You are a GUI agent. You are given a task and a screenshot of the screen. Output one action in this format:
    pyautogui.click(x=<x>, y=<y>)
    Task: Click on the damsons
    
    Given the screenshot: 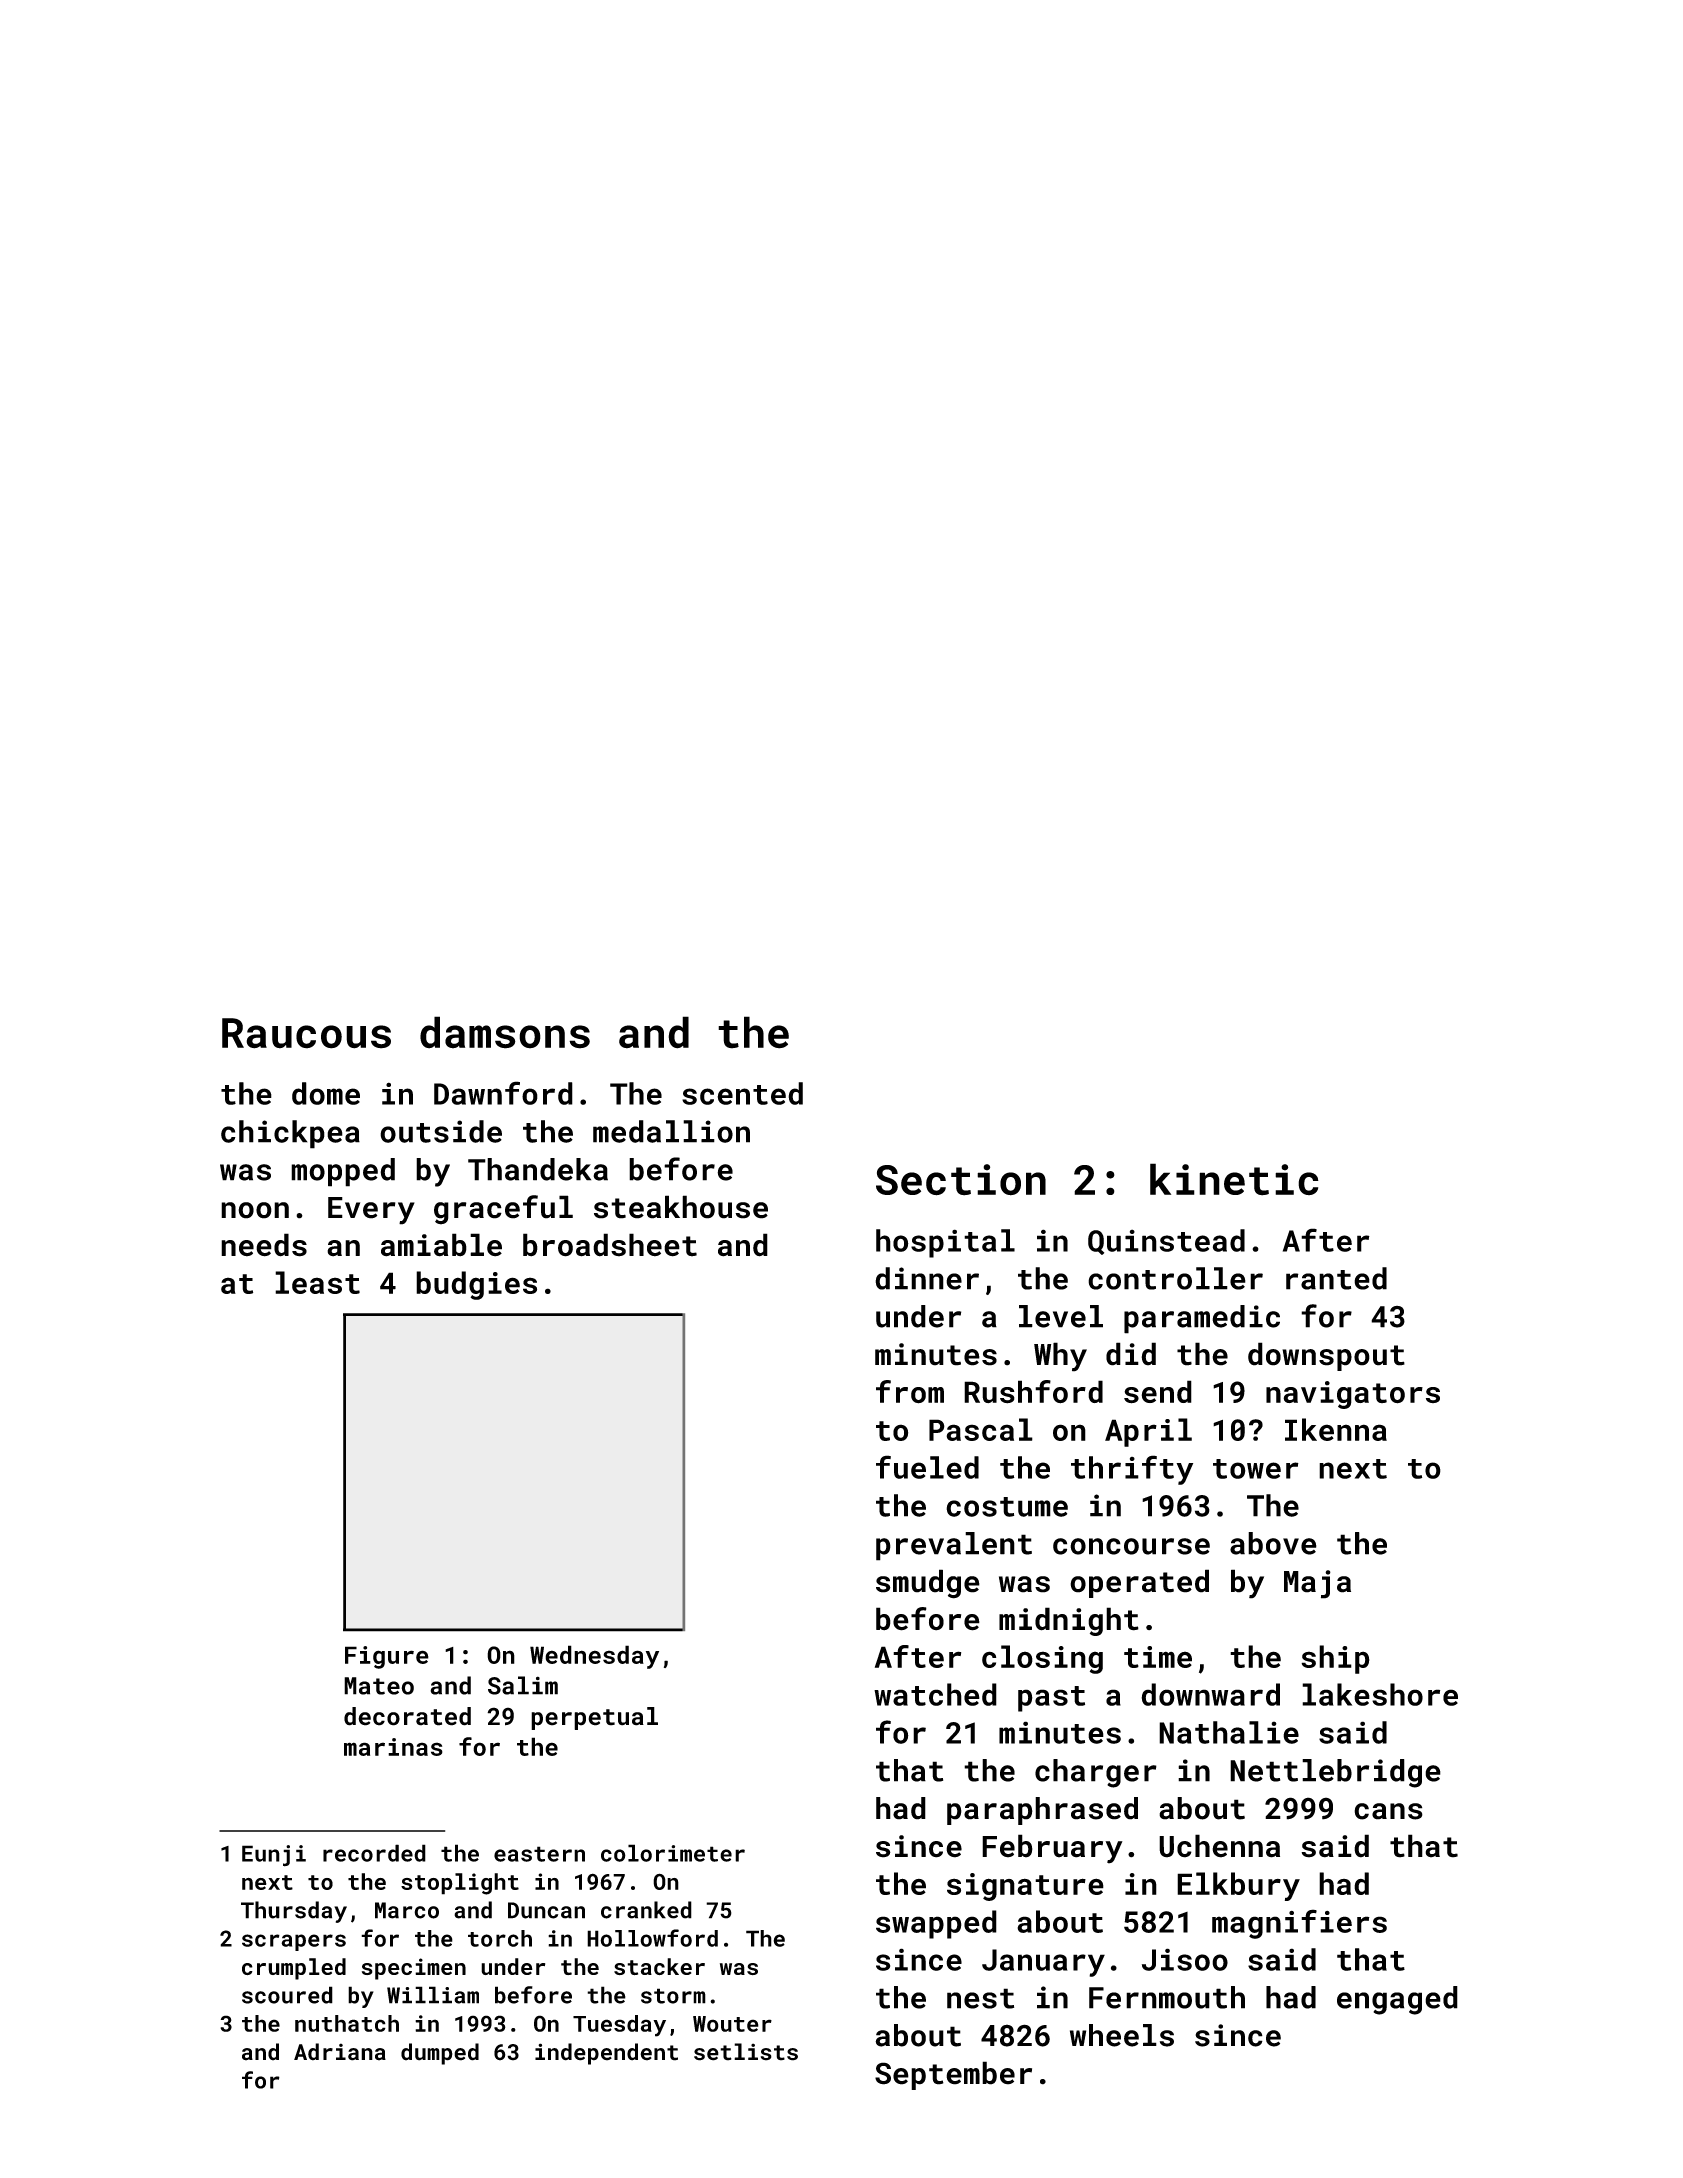 What is the action you would take?
    pyautogui.click(x=505, y=1032)
